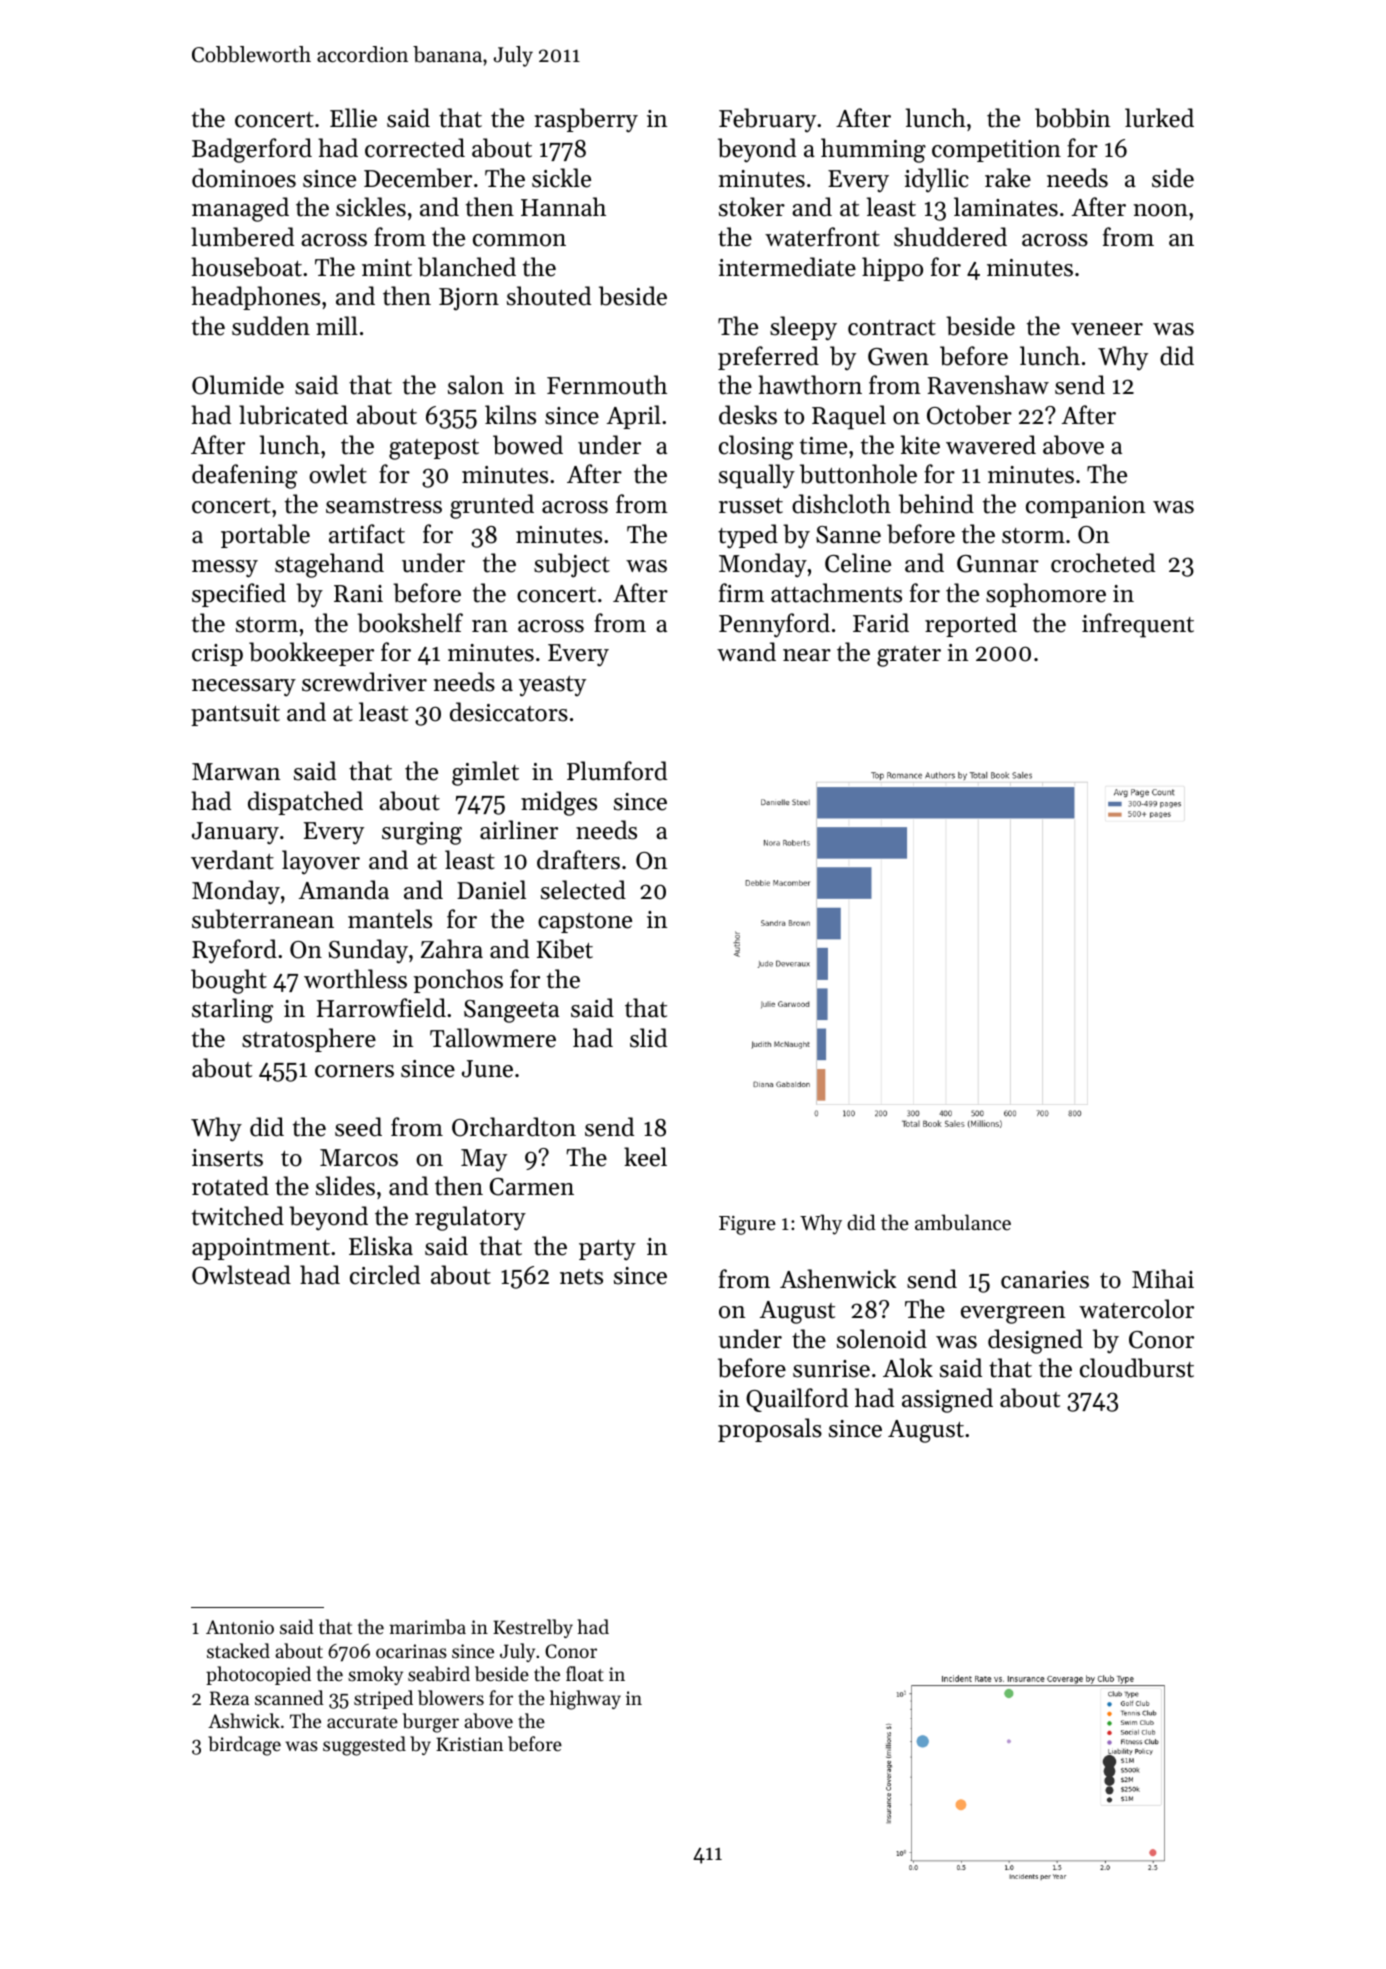  What do you see at coordinates (947, 1400) in the image?
I see `assigned` at bounding box center [947, 1400].
